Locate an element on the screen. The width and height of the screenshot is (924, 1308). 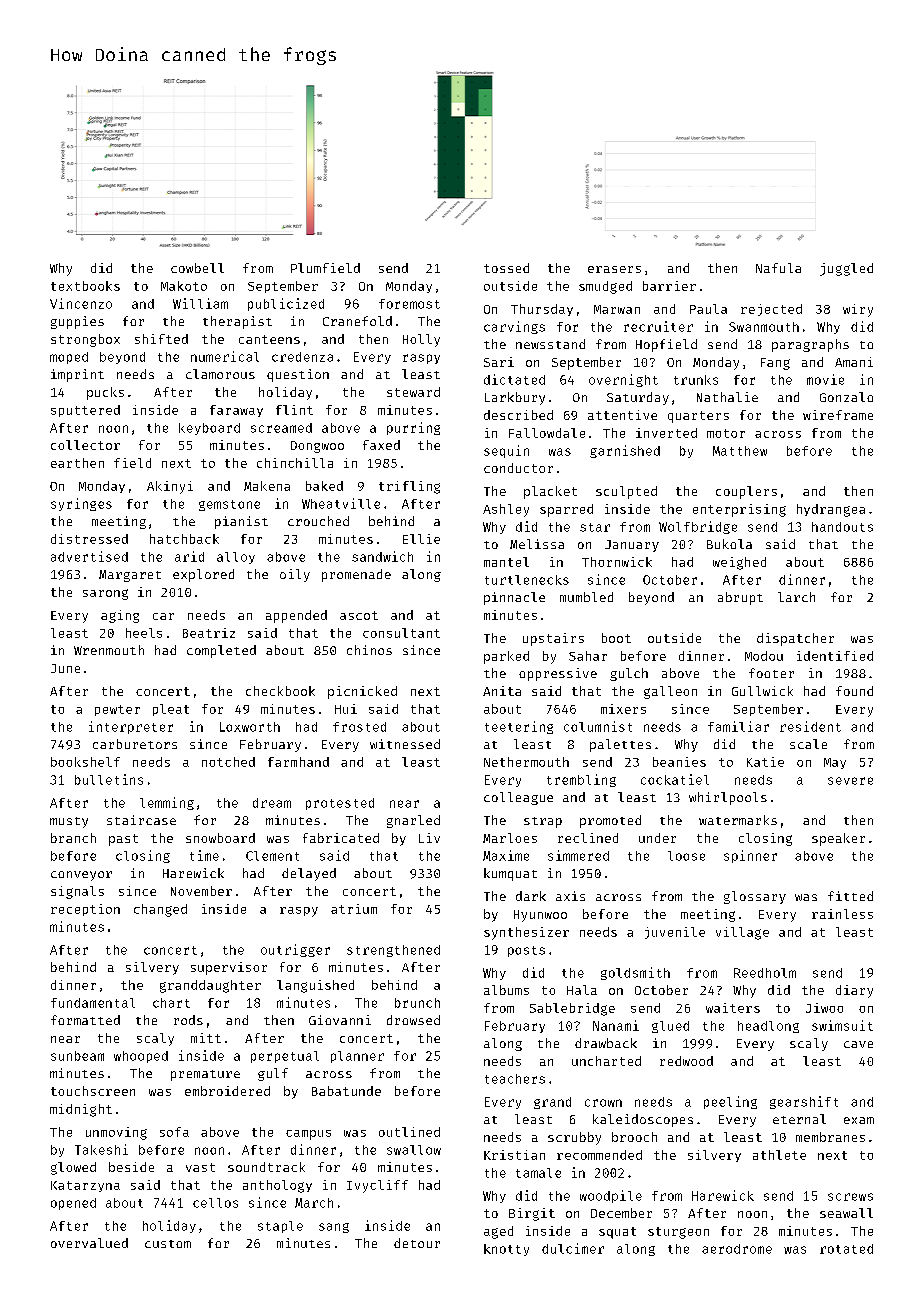
glossary is located at coordinates (755, 897).
